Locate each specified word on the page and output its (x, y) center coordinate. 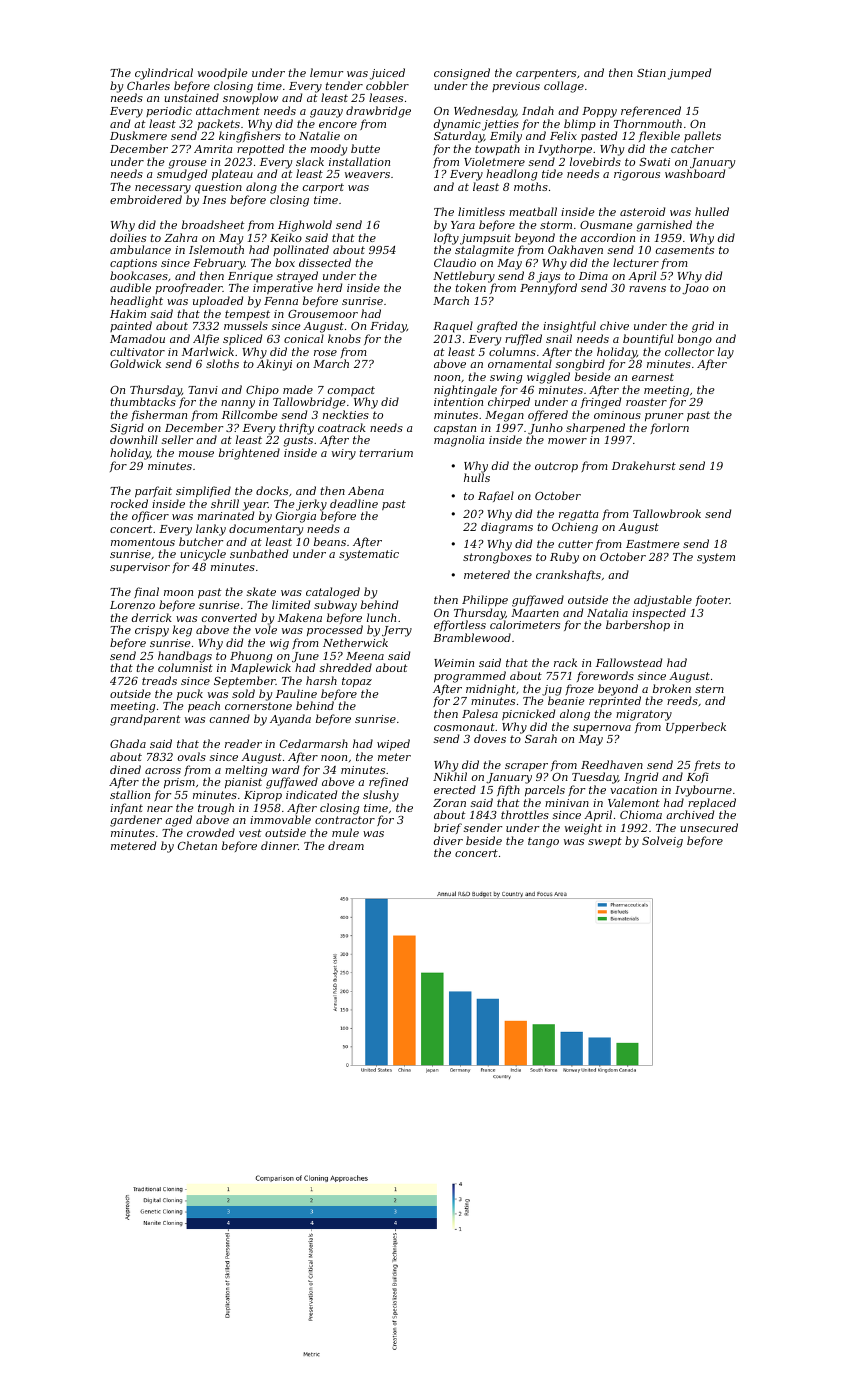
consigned (462, 74)
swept (605, 842)
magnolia (459, 441)
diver (448, 840)
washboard (695, 174)
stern (709, 689)
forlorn (669, 428)
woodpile (223, 73)
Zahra (180, 237)
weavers (367, 175)
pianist (243, 783)
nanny (238, 404)
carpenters (546, 74)
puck (190, 694)
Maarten (535, 613)
